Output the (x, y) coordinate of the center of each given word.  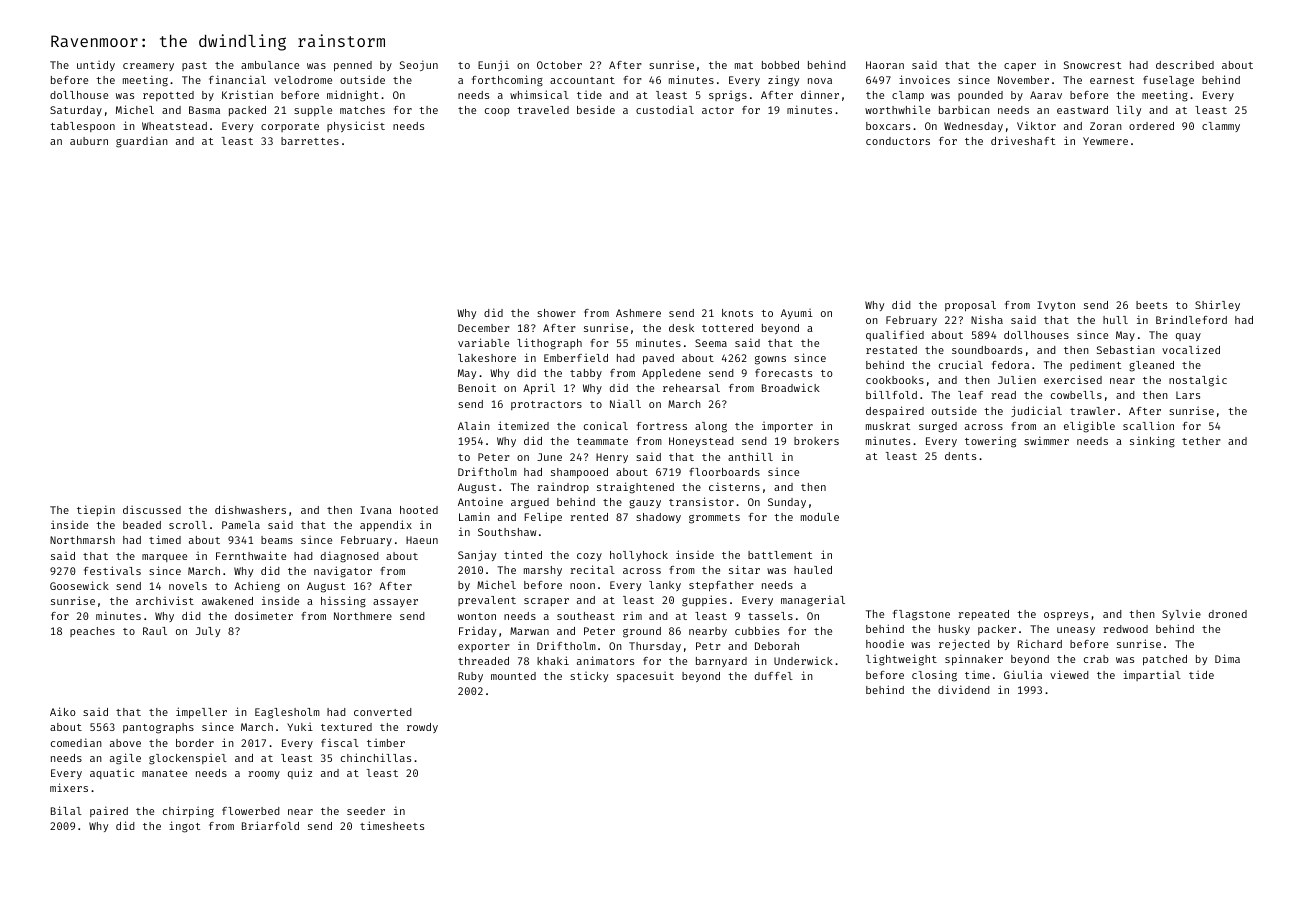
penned (353, 66)
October (559, 65)
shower (556, 313)
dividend (964, 689)
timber (386, 743)
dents (960, 456)
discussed (152, 510)
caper (1020, 67)
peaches (92, 632)
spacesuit (645, 677)
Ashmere (638, 313)
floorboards (724, 472)
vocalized (1191, 350)
